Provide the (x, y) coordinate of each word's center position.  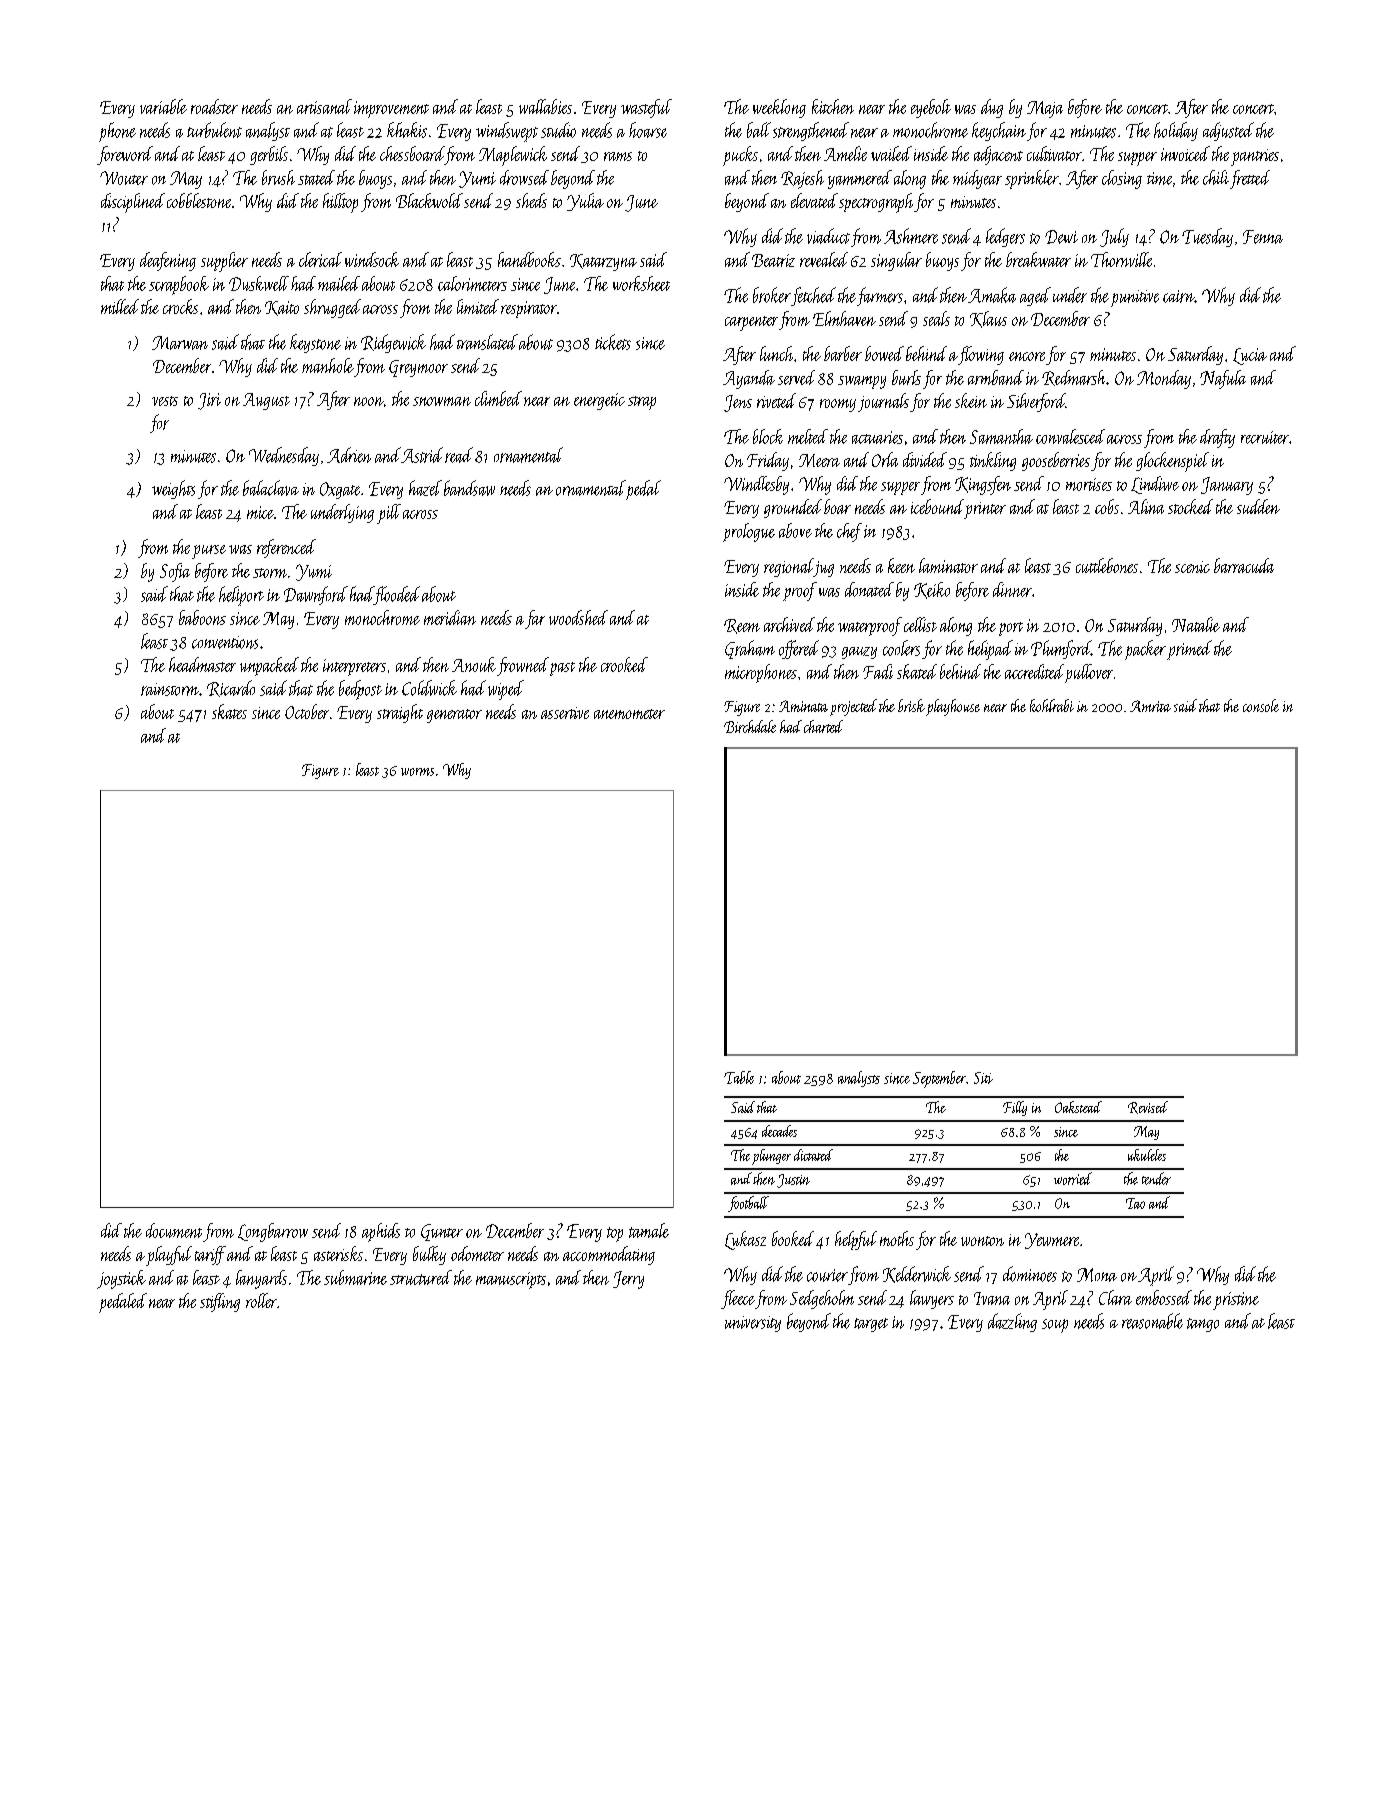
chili (1216, 177)
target (871, 1325)
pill (389, 514)
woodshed (578, 617)
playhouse (953, 707)
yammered (860, 179)
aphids (381, 1232)
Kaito (282, 308)
